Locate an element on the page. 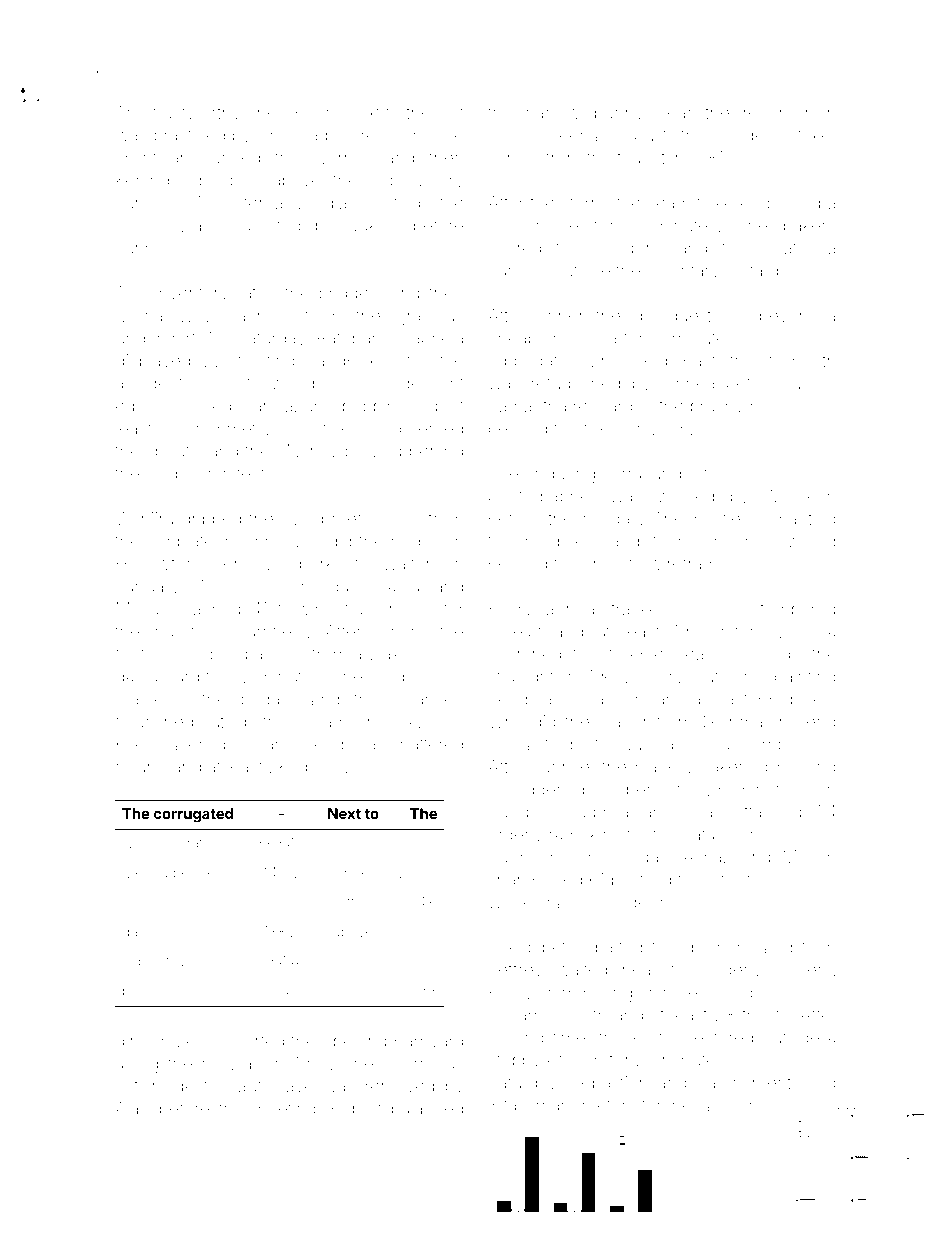  rose is located at coordinates (767, 407).
